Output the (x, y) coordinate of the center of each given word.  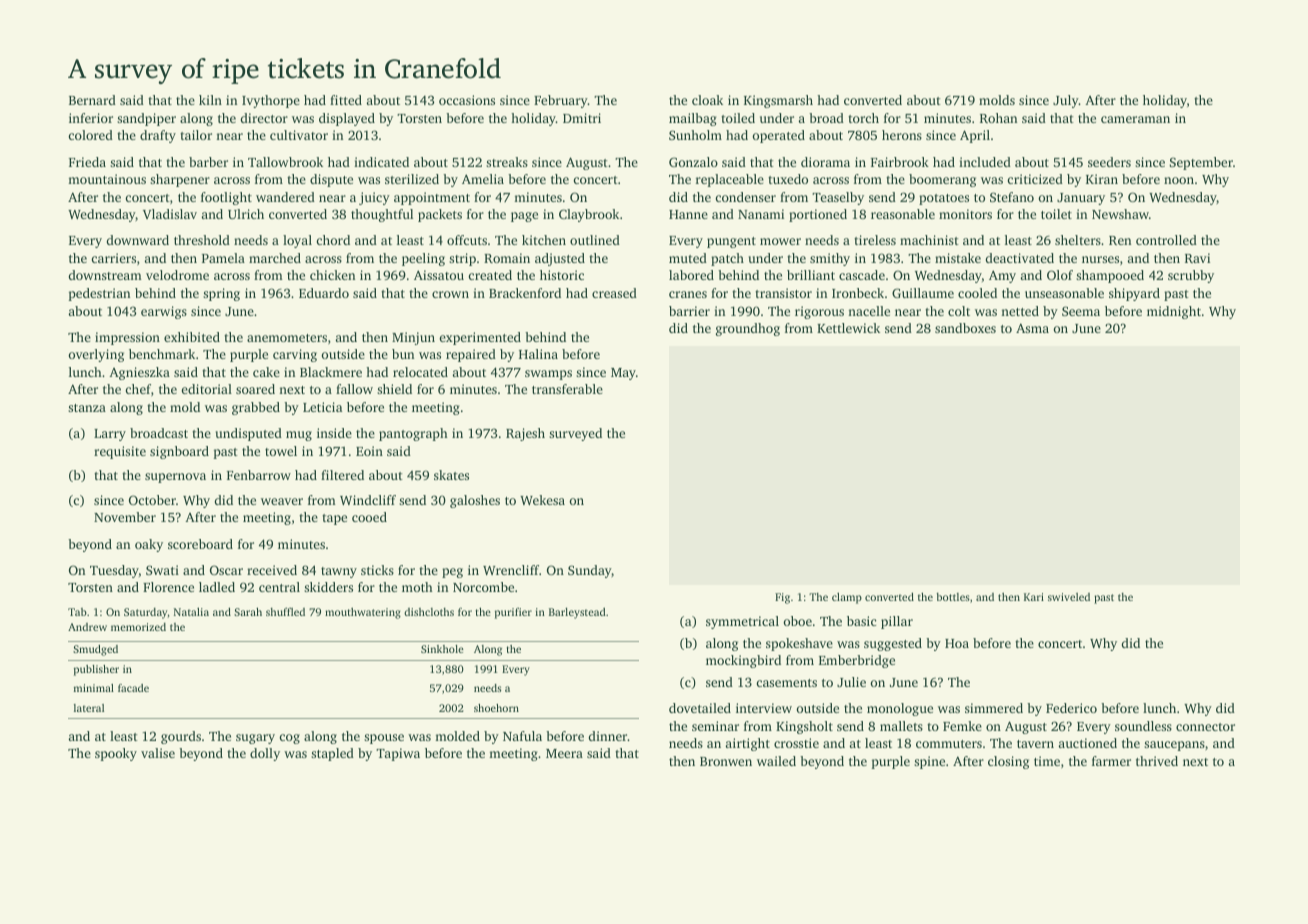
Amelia (483, 179)
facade (133, 688)
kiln (210, 100)
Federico (1071, 708)
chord (333, 240)
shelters (1078, 240)
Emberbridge (857, 661)
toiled (738, 118)
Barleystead (577, 613)
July (1066, 101)
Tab (77, 612)
